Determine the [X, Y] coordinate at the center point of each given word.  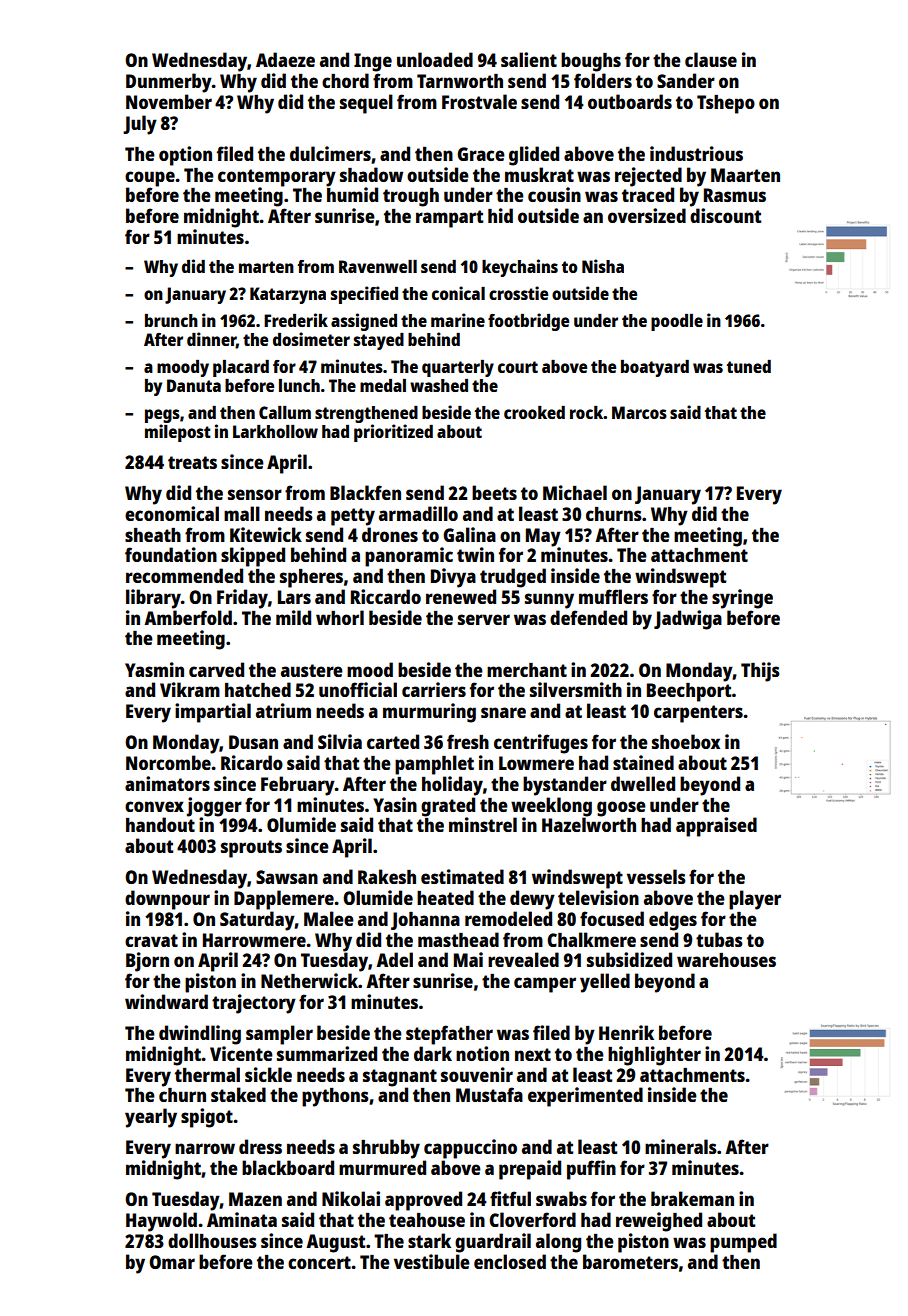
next [533, 1054]
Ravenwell [378, 266]
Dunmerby [169, 83]
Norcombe [168, 762]
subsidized [629, 959]
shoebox [686, 741]
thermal [207, 1074]
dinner [211, 340]
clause [711, 59]
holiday [452, 786]
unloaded [435, 59]
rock [586, 412]
